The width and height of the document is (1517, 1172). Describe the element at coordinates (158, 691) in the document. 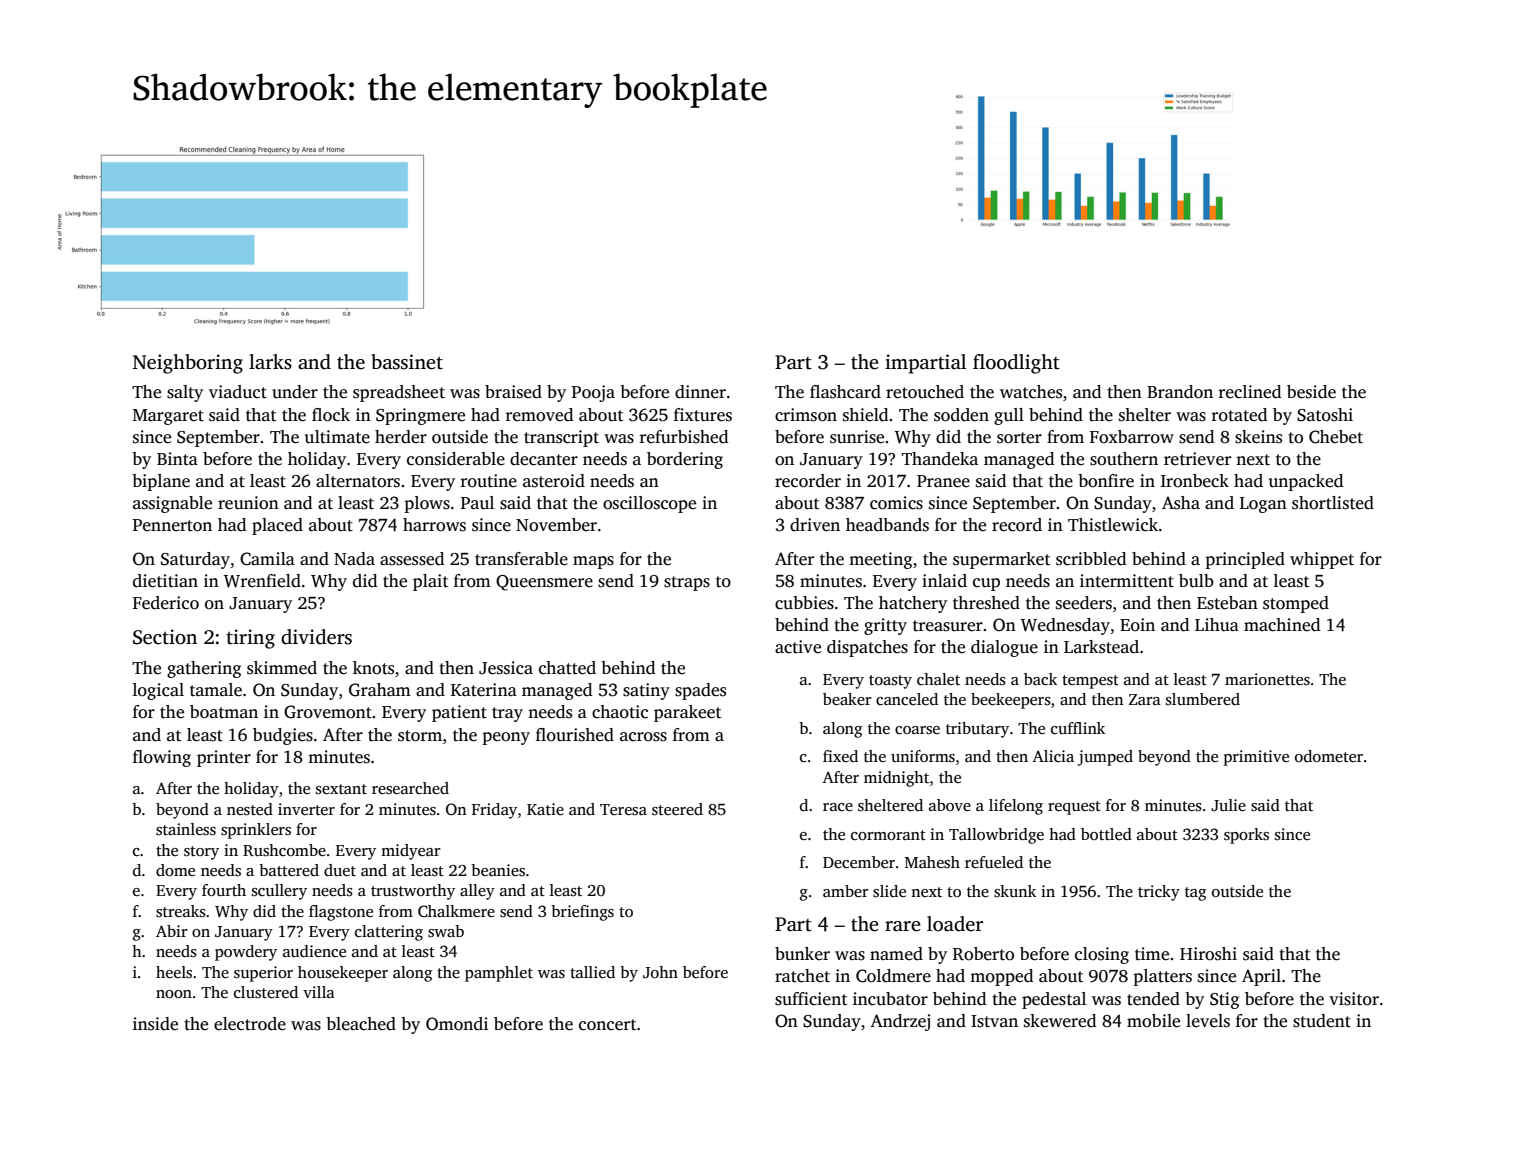

I see `logical` at that location.
